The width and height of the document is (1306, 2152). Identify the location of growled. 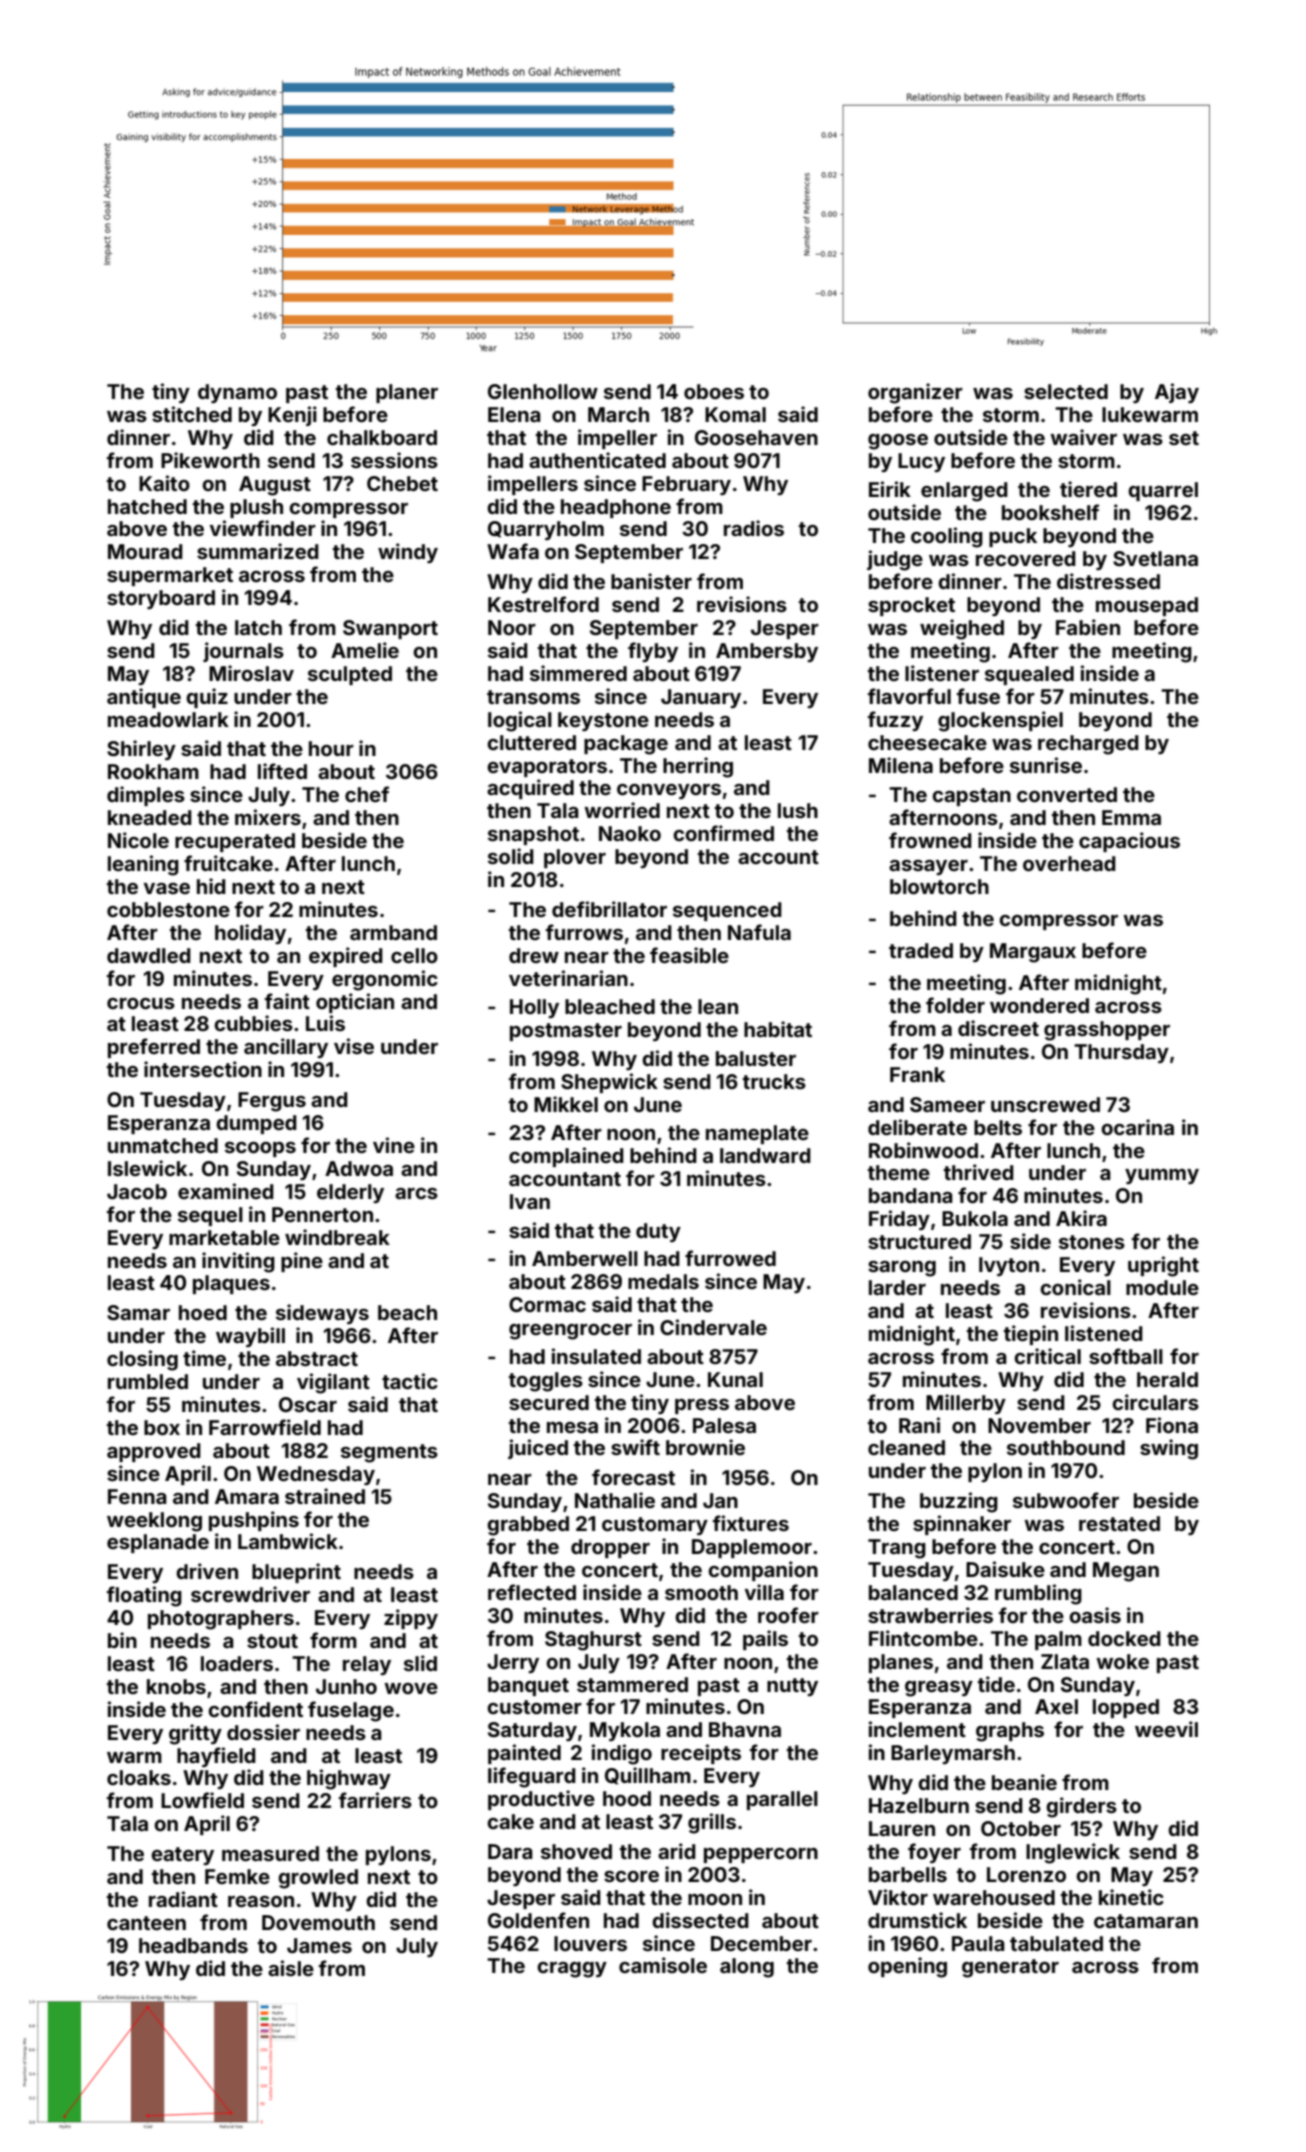
(318, 1879).
